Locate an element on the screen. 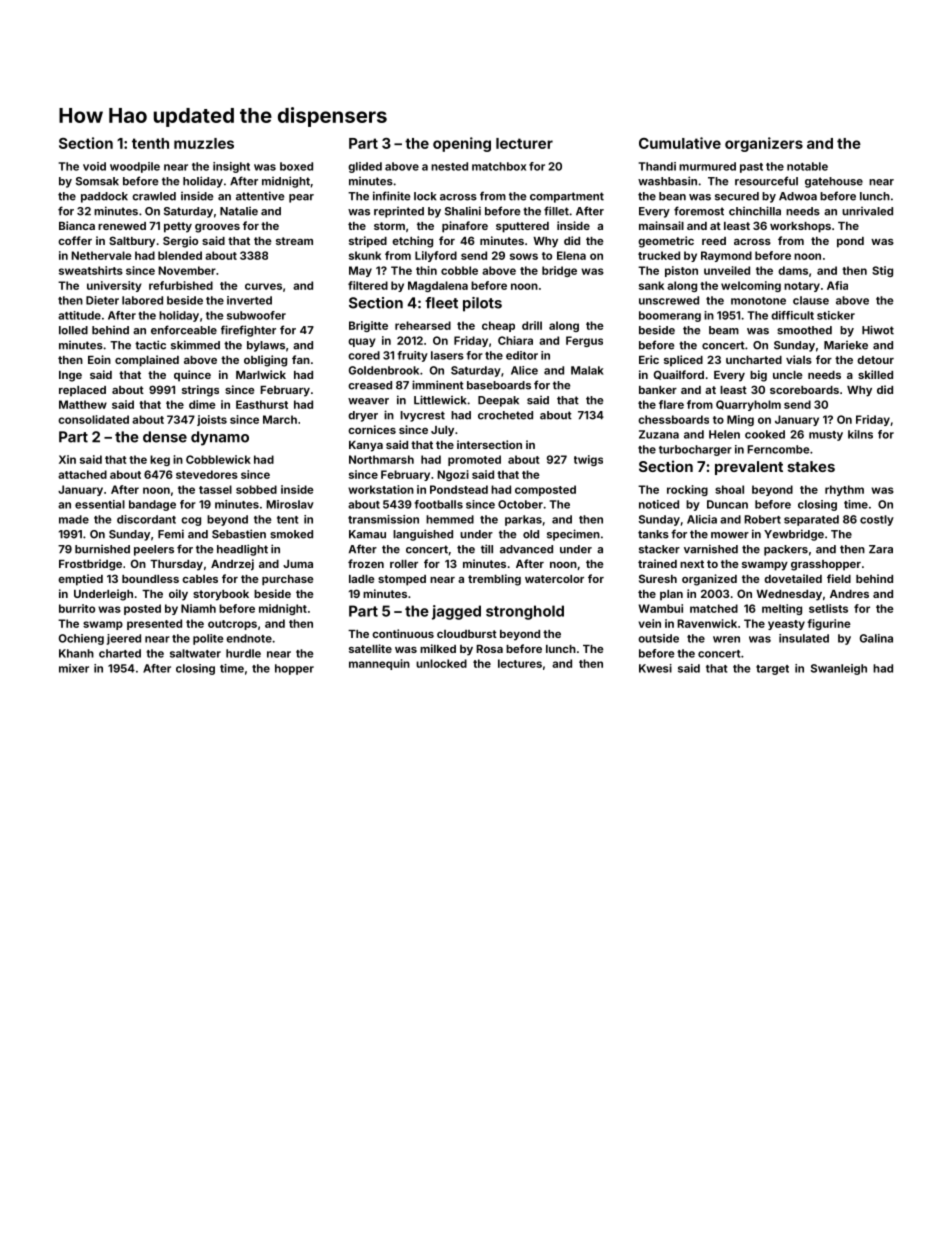  packers is located at coordinates (786, 550).
